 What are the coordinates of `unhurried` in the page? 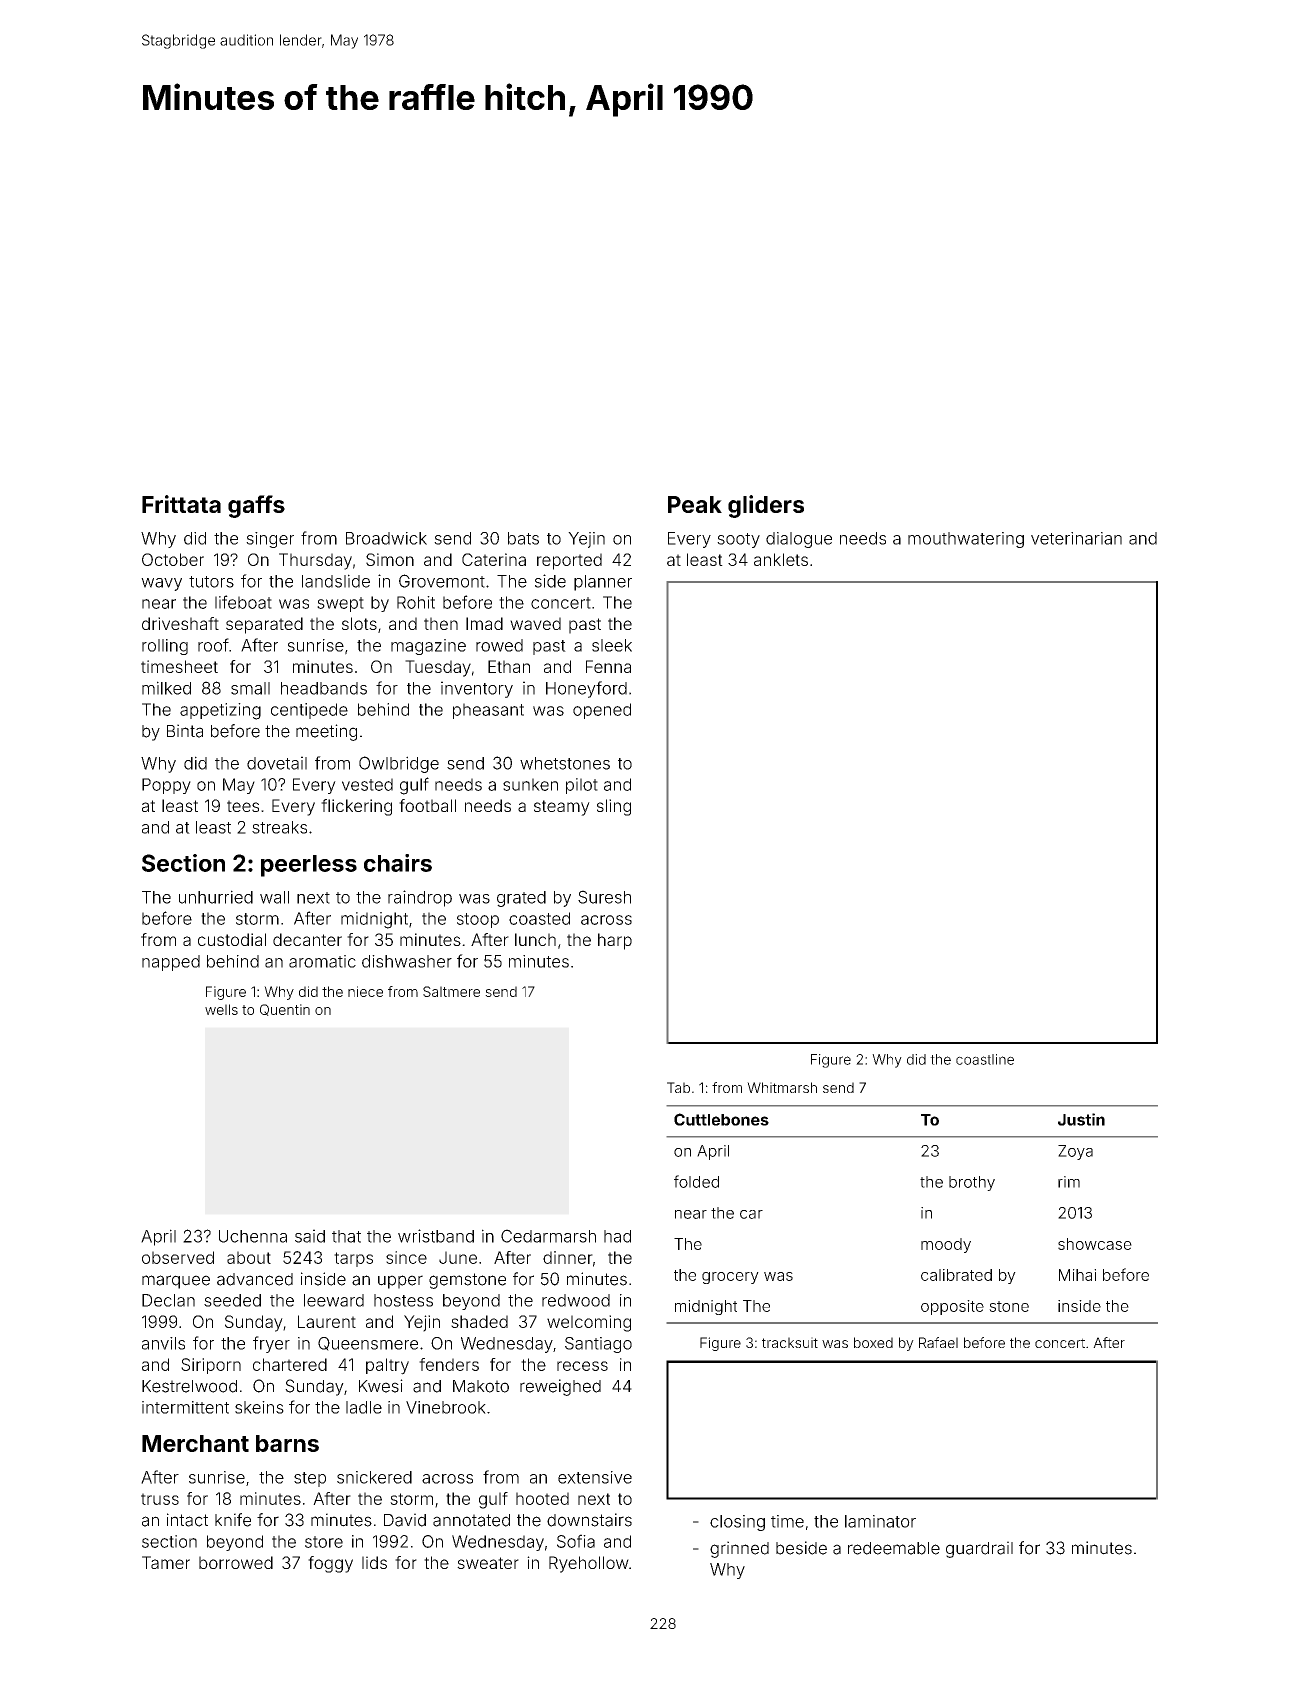 It's located at (216, 897).
